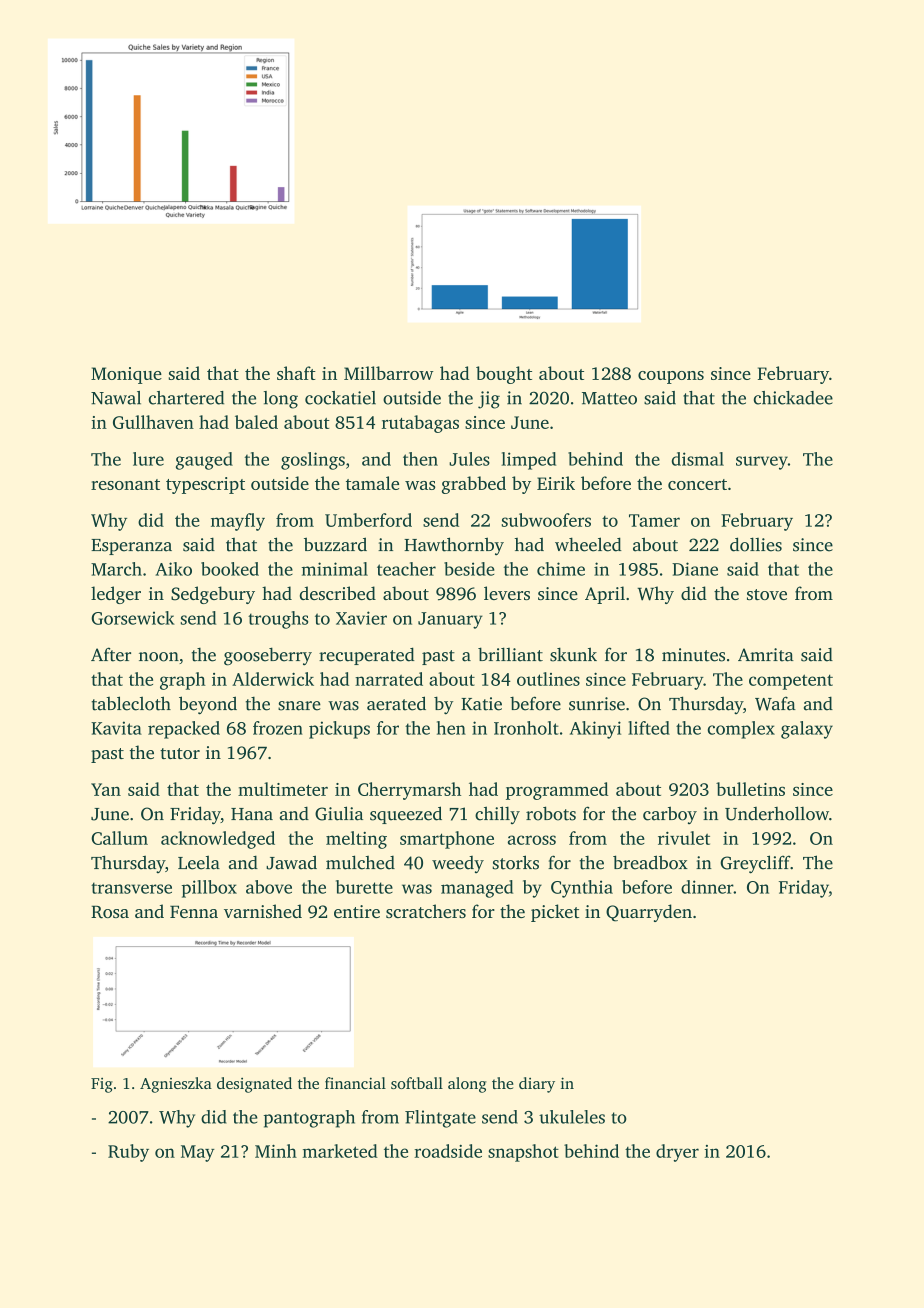 The image size is (924, 1308). What do you see at coordinates (110, 912) in the screenshot?
I see `Rosa` at bounding box center [110, 912].
